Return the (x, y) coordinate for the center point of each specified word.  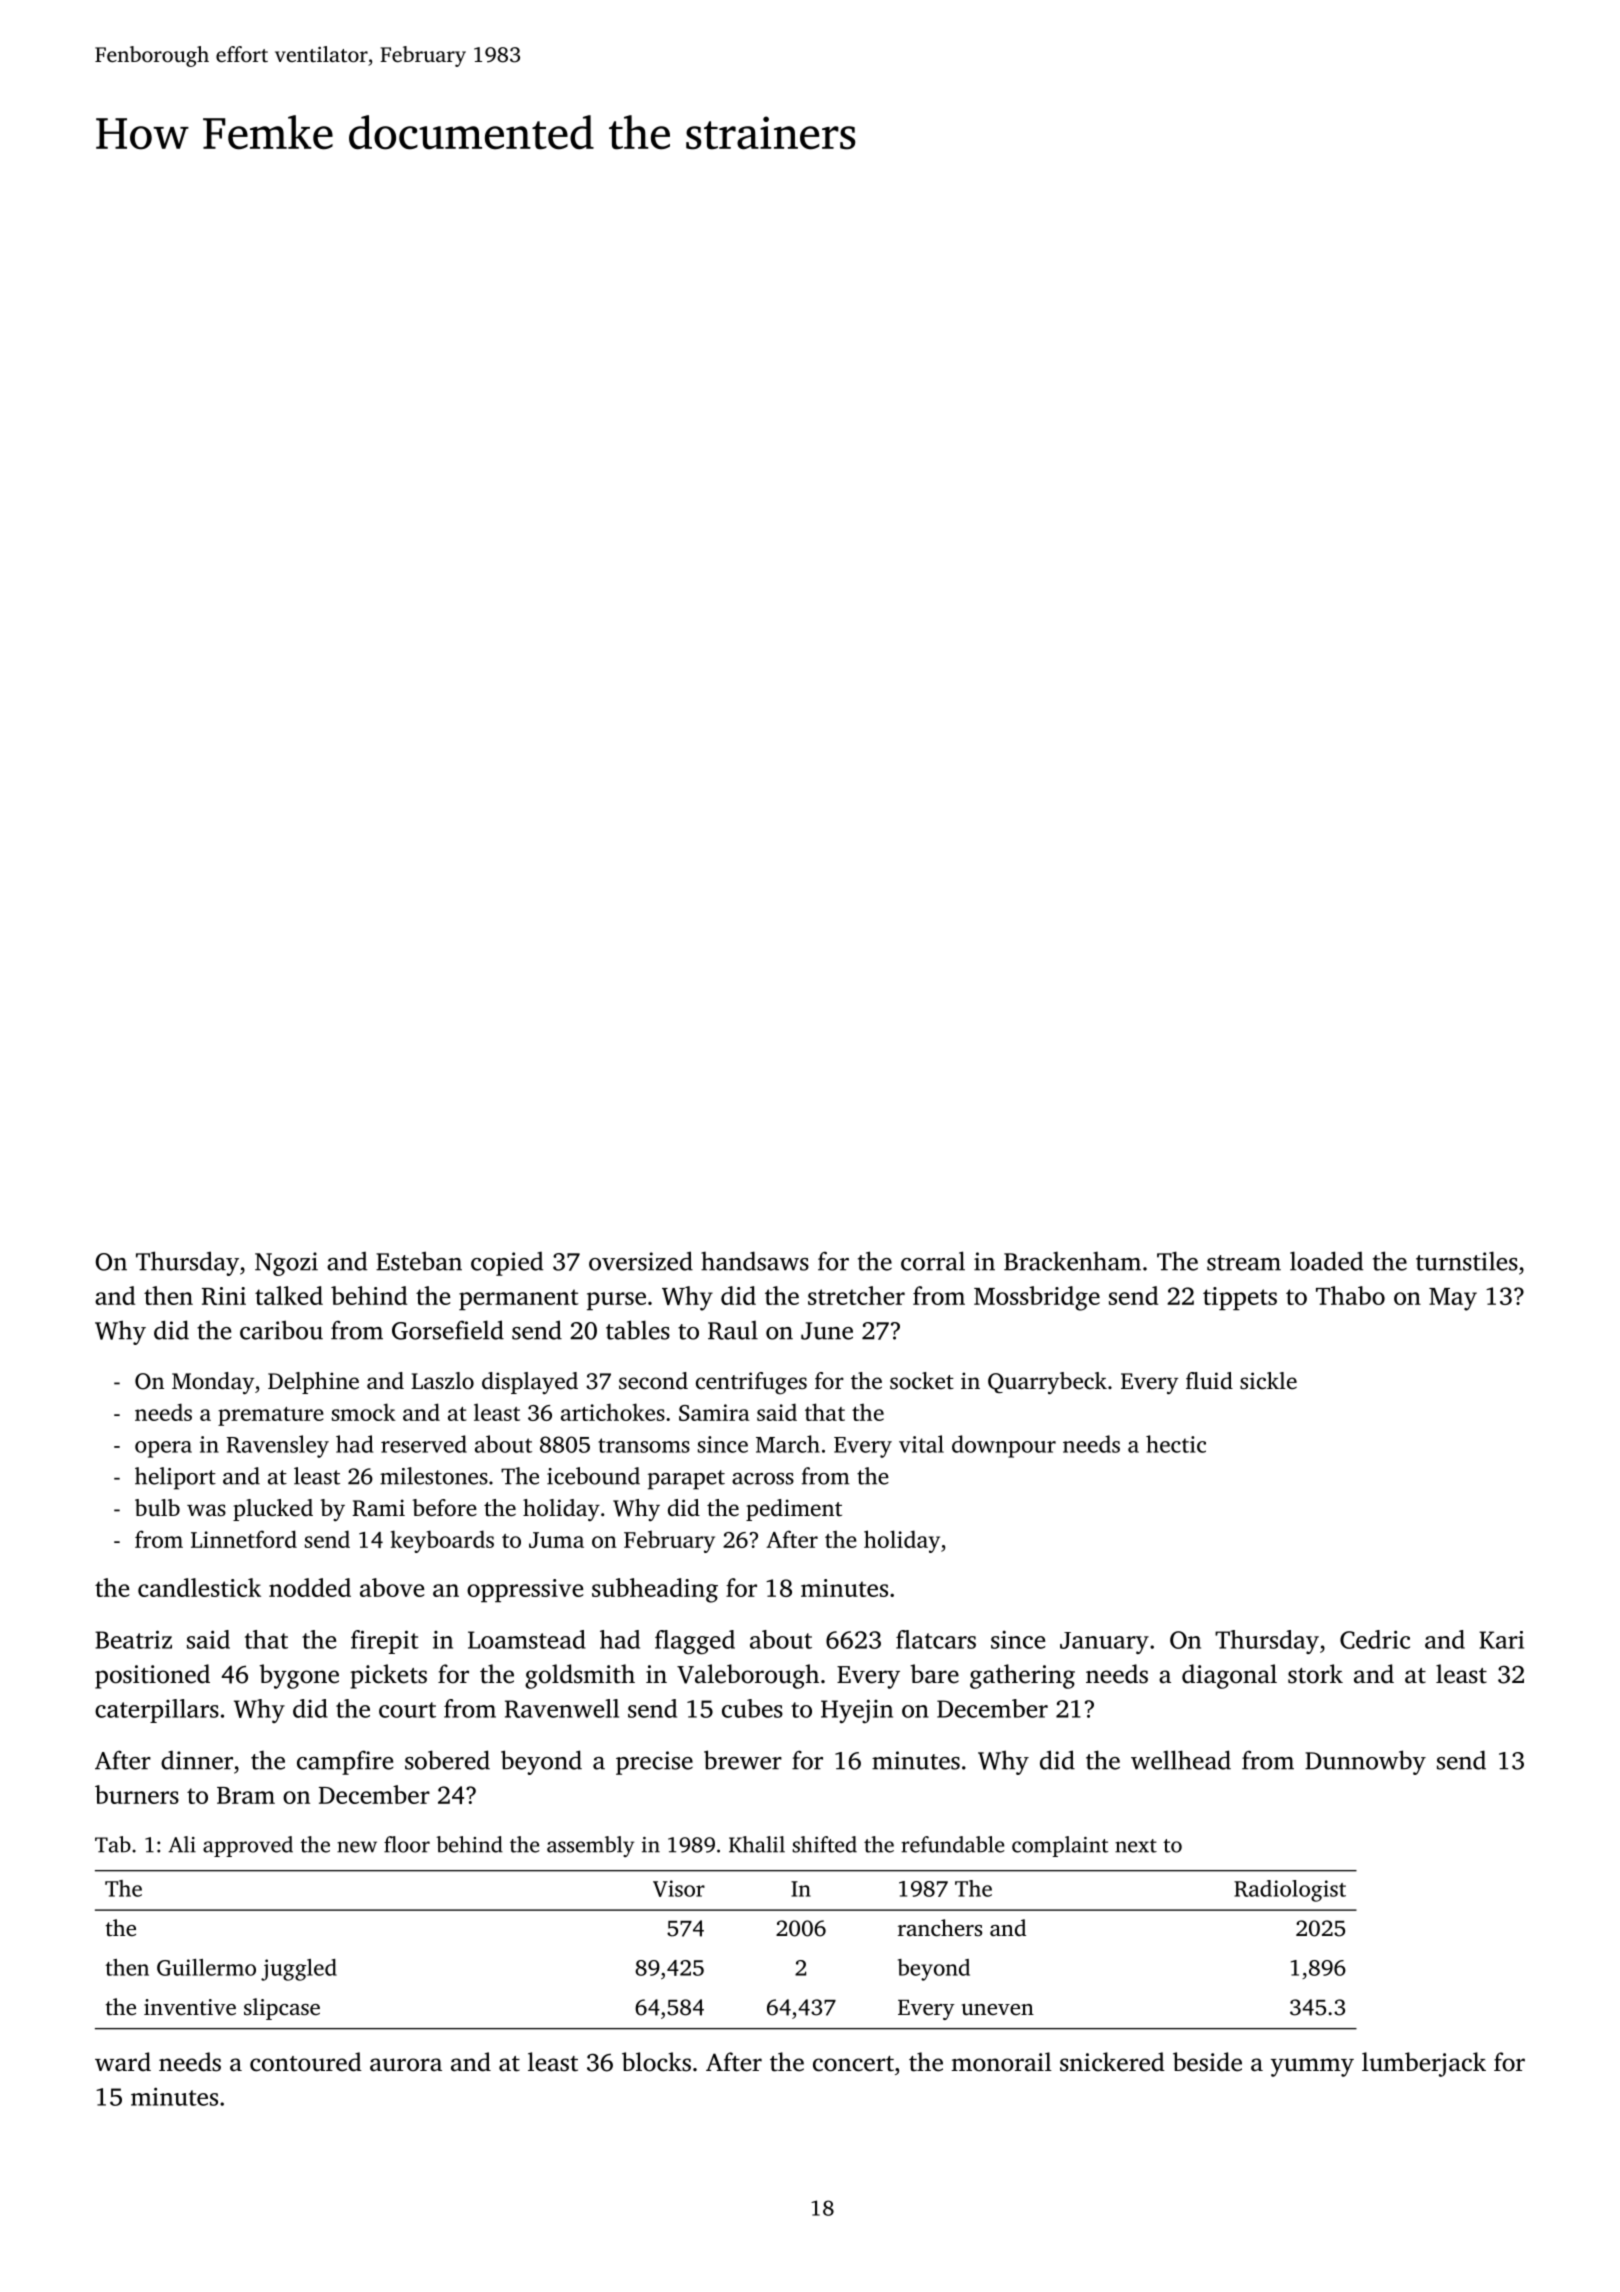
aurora (406, 2065)
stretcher (856, 1295)
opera (163, 1449)
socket (922, 1381)
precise (654, 1763)
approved (248, 1846)
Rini (224, 1296)
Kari (1501, 1640)
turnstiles (1467, 1261)
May (1453, 1299)
